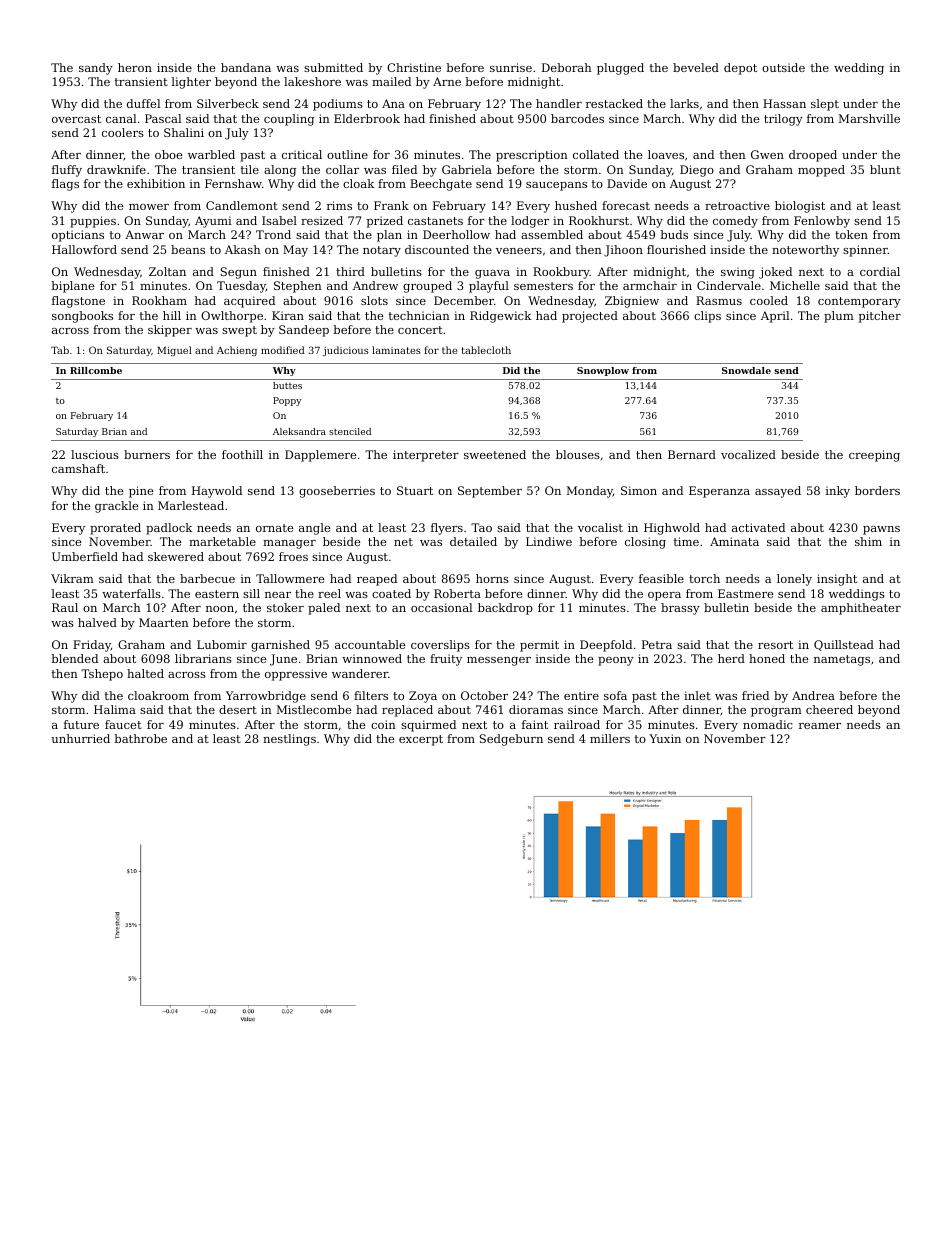 The width and height of the image is (952, 1233). What do you see at coordinates (697, 171) in the image?
I see `Diego` at bounding box center [697, 171].
